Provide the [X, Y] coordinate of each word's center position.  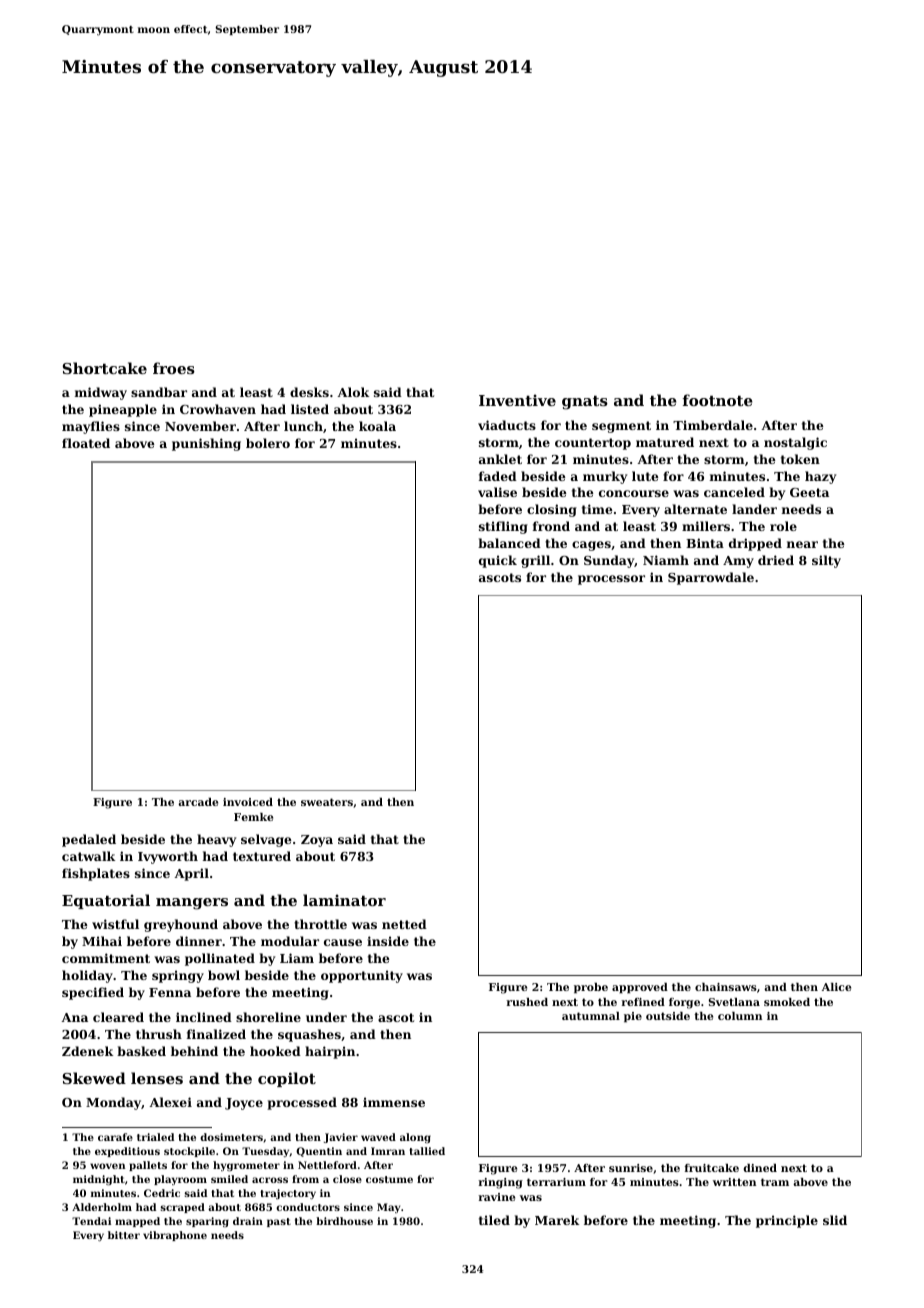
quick [498, 561]
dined [760, 1168]
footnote [718, 400]
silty [826, 561]
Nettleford [327, 1165]
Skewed [94, 1078]
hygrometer [246, 1166]
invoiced [248, 802]
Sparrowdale [711, 578]
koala [377, 426]
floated [86, 443]
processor [611, 580]
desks [309, 392]
